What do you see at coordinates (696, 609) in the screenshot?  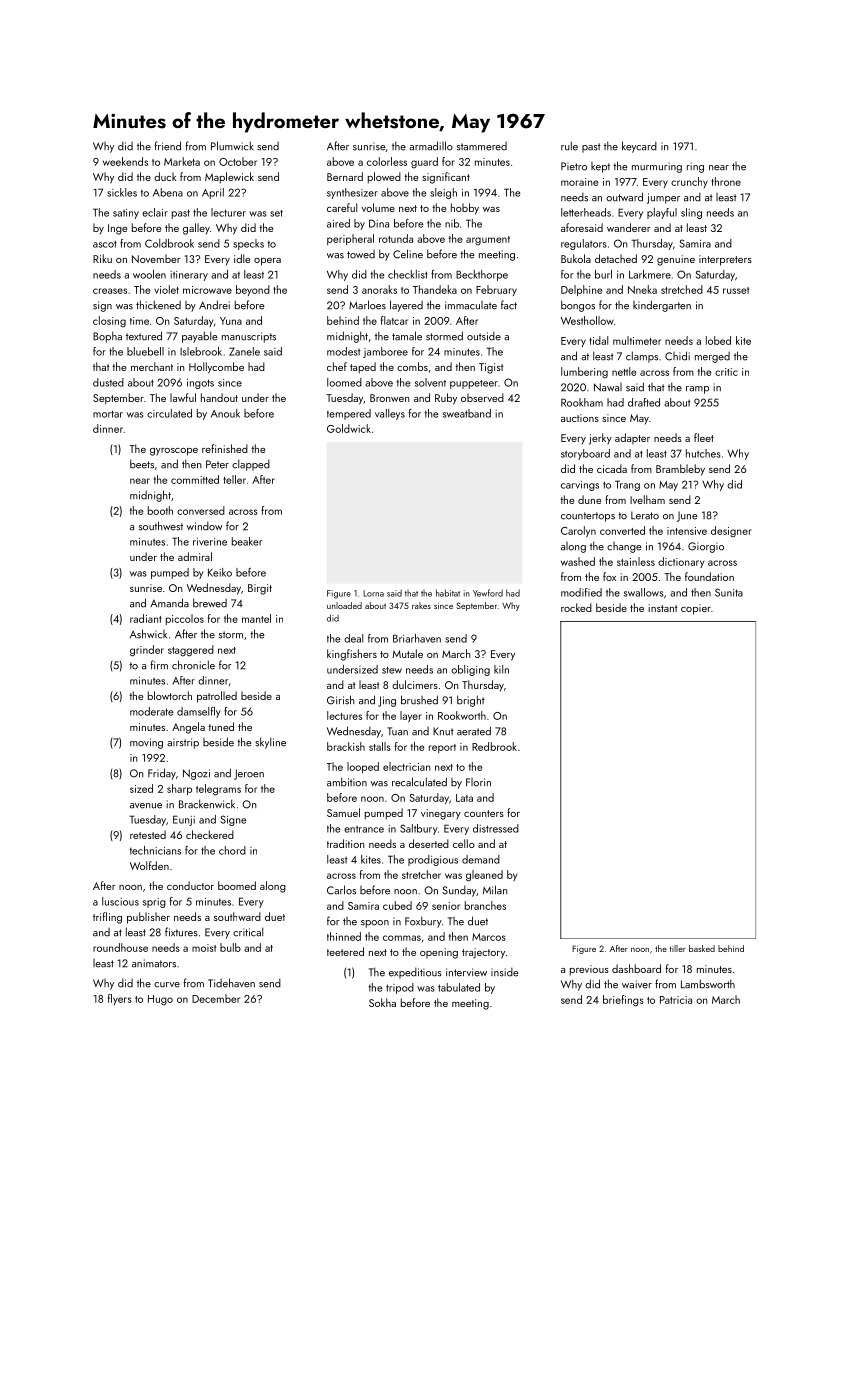 I see `copier` at bounding box center [696, 609].
